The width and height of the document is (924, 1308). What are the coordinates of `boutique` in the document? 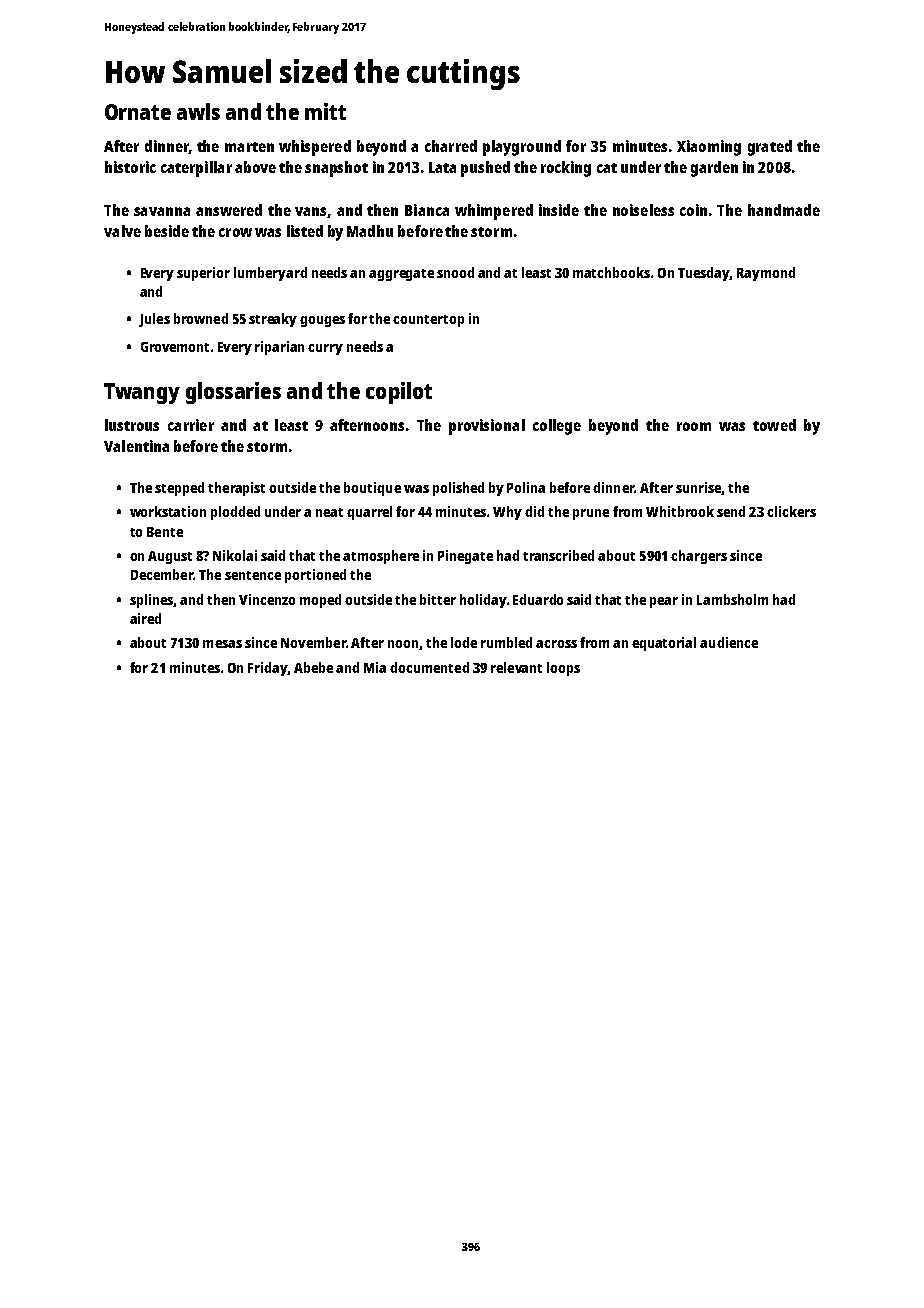 It's located at (372, 489).
